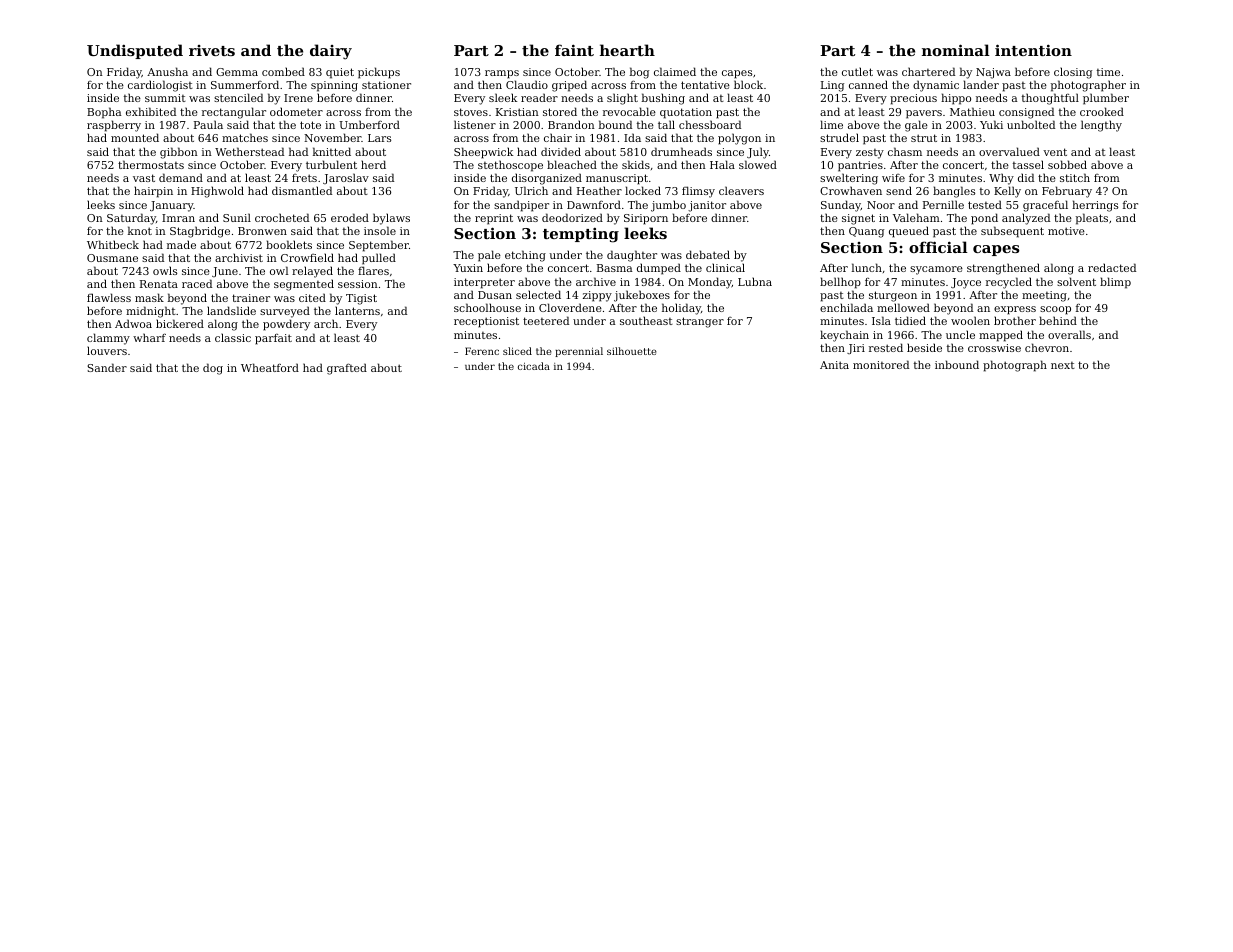  What do you see at coordinates (1108, 72) in the document?
I see `time` at bounding box center [1108, 72].
